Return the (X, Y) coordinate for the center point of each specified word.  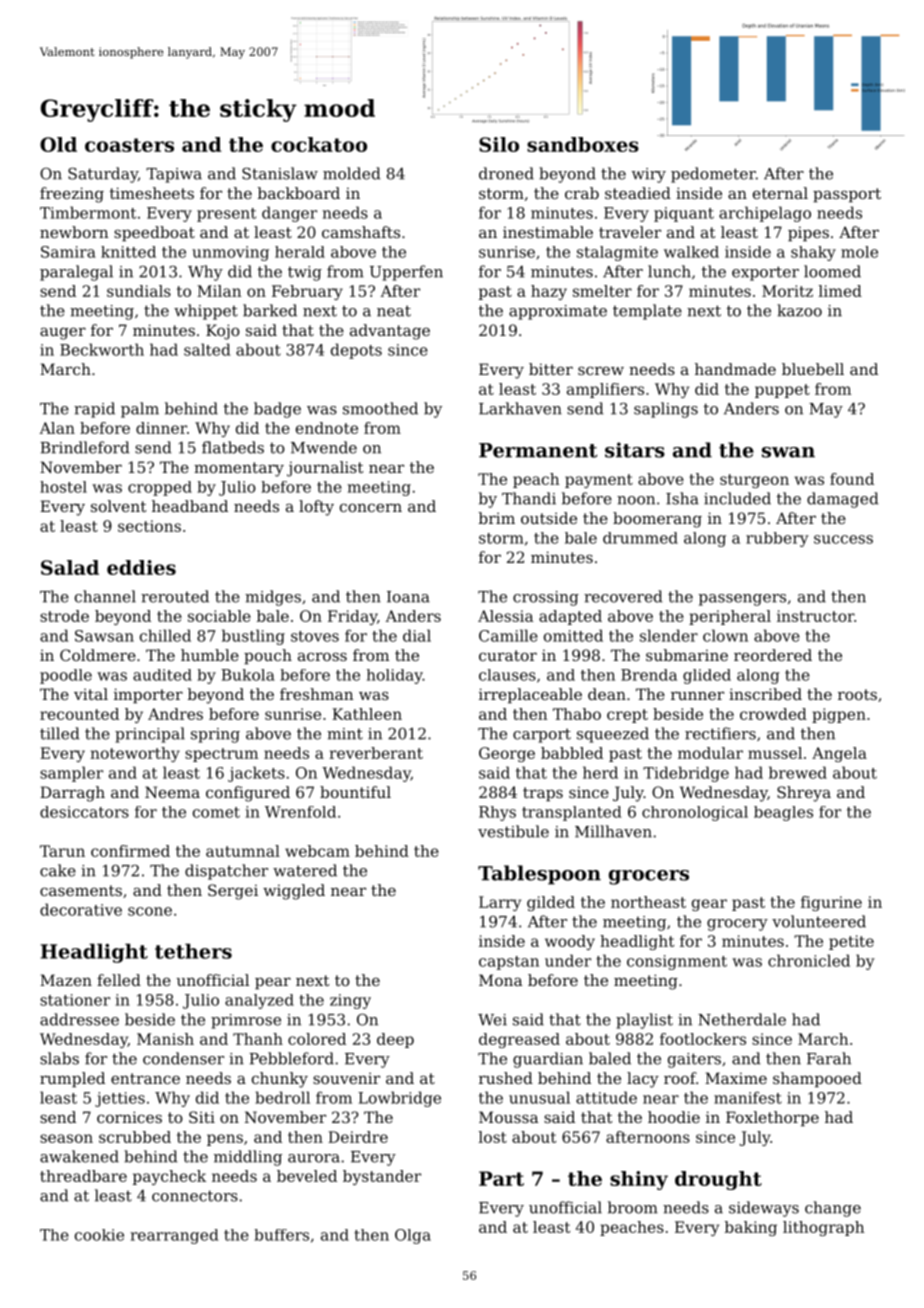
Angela (839, 754)
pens (225, 1140)
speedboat (154, 233)
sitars (635, 450)
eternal (780, 193)
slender (669, 635)
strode (64, 616)
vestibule (513, 831)
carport (542, 735)
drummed (640, 538)
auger (63, 333)
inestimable (548, 232)
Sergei (233, 892)
